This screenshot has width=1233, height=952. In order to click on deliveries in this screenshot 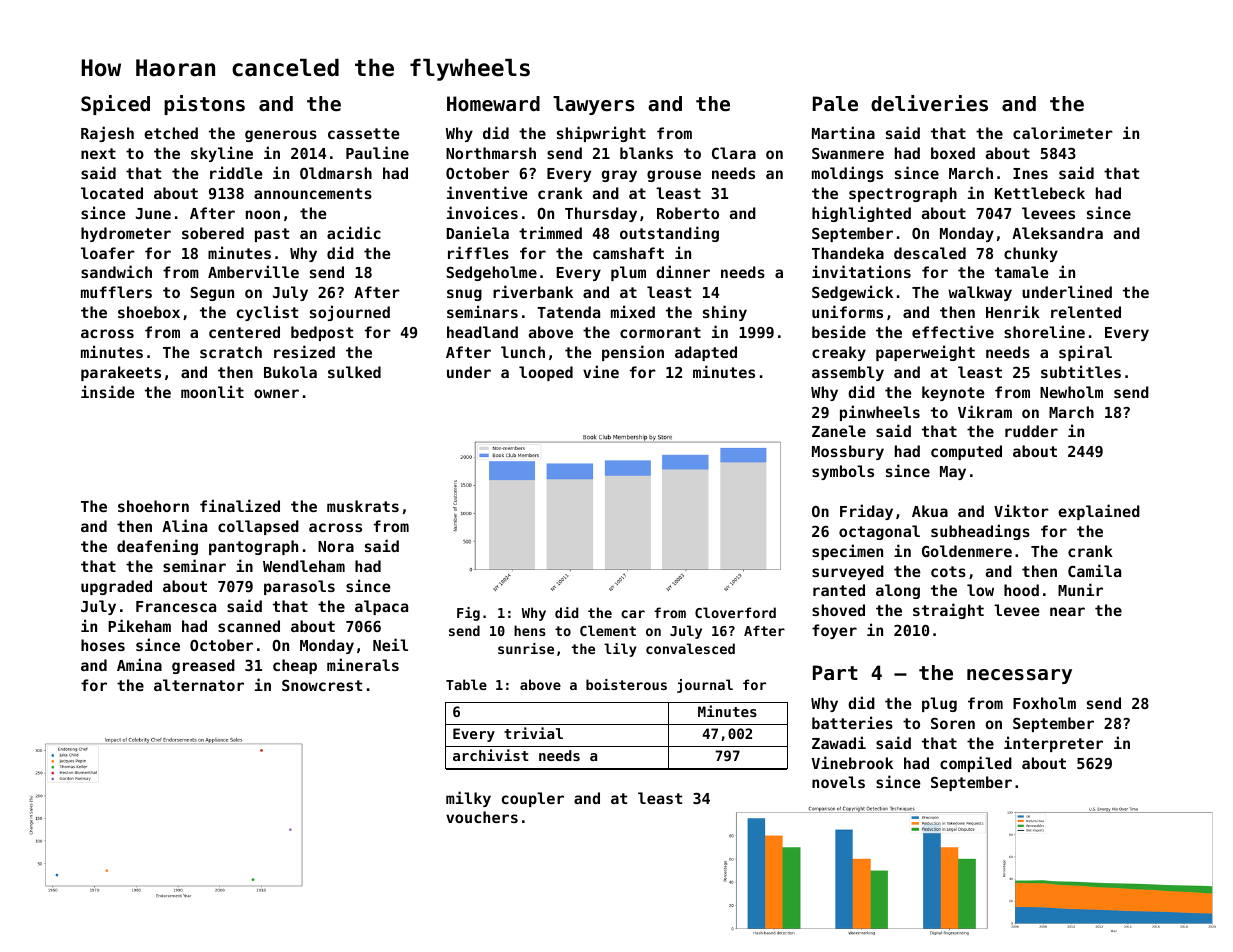, I will do `click(929, 103)`.
